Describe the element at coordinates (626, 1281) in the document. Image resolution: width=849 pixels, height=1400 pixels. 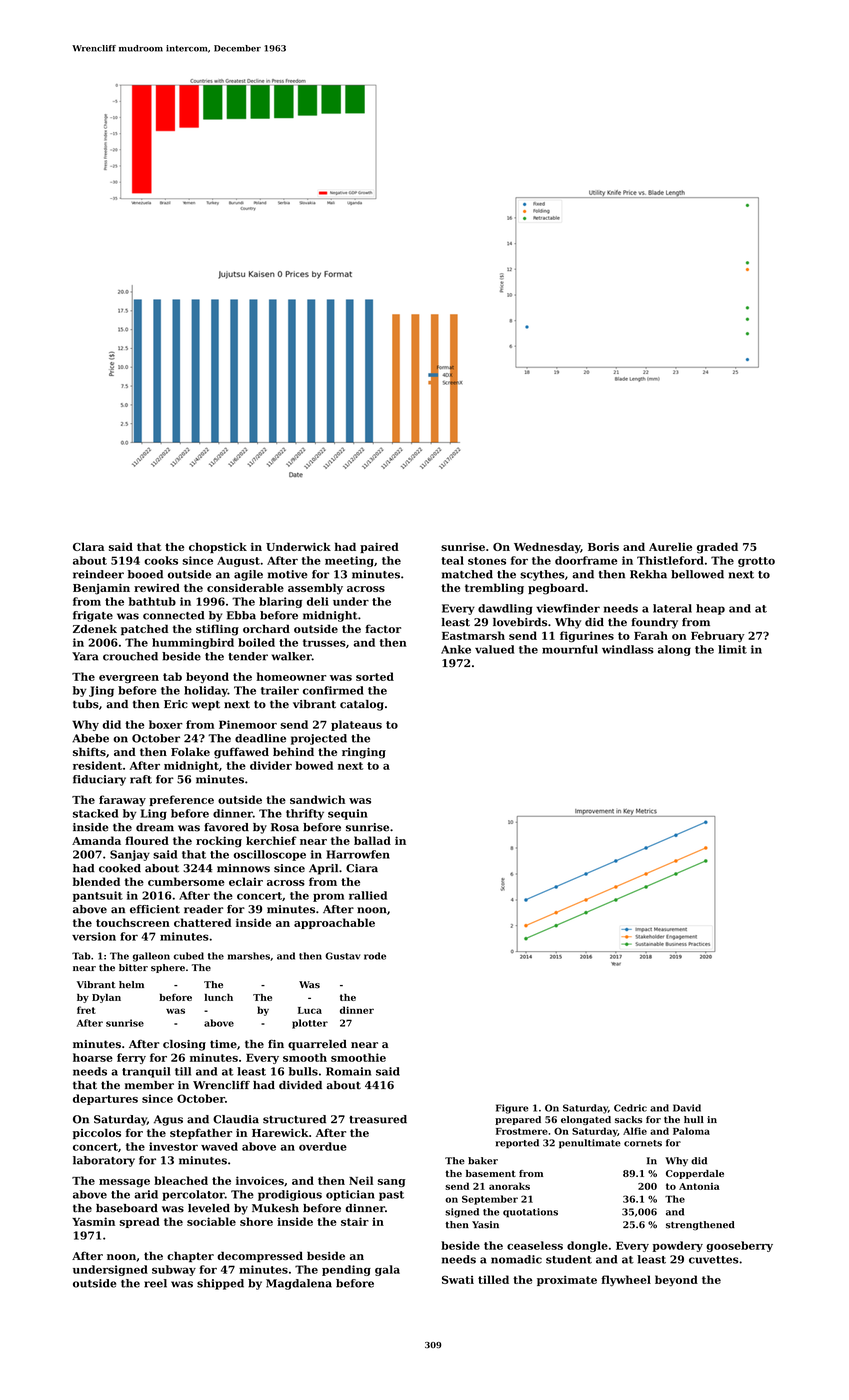
I see `flywheel` at that location.
